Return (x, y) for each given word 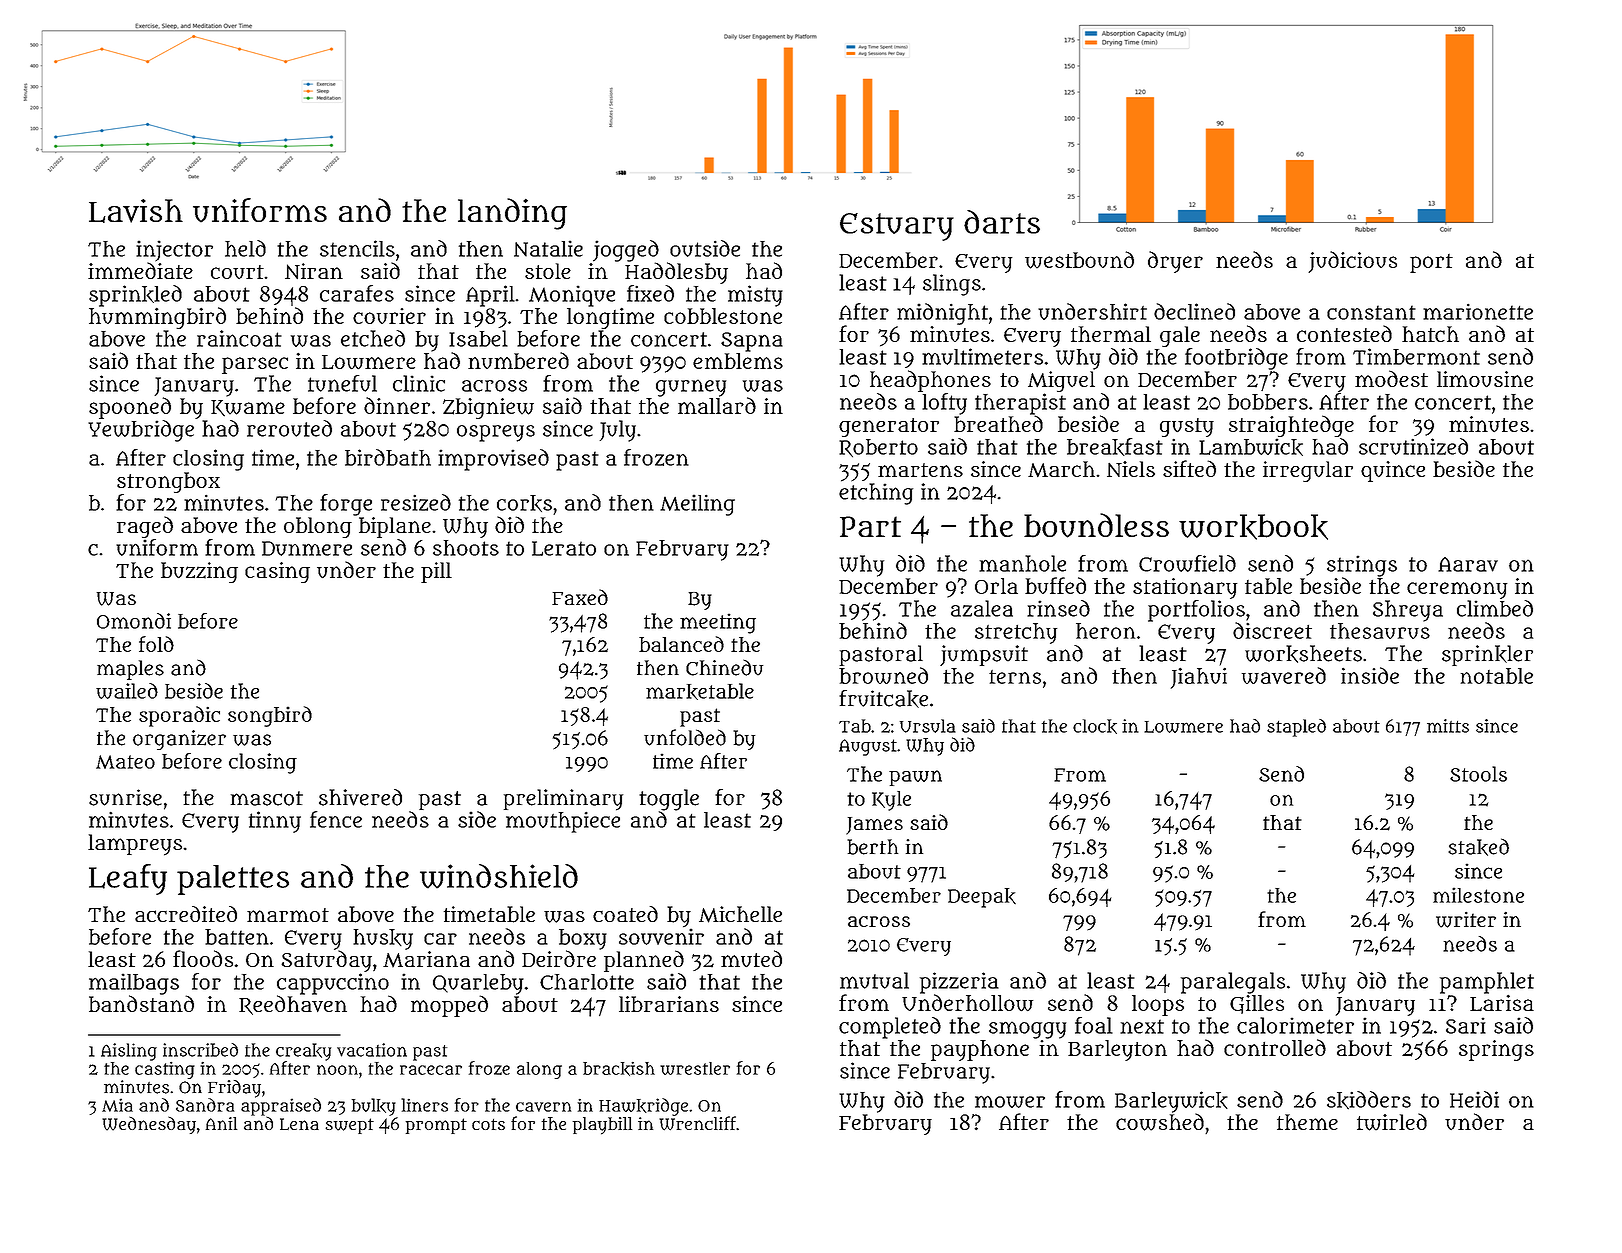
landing (512, 214)
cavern (543, 1107)
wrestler (695, 1068)
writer (1466, 919)
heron (1105, 631)
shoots (466, 548)
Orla (996, 586)
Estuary (897, 227)
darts (1002, 222)
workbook (1253, 527)
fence (336, 819)
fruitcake (883, 699)
